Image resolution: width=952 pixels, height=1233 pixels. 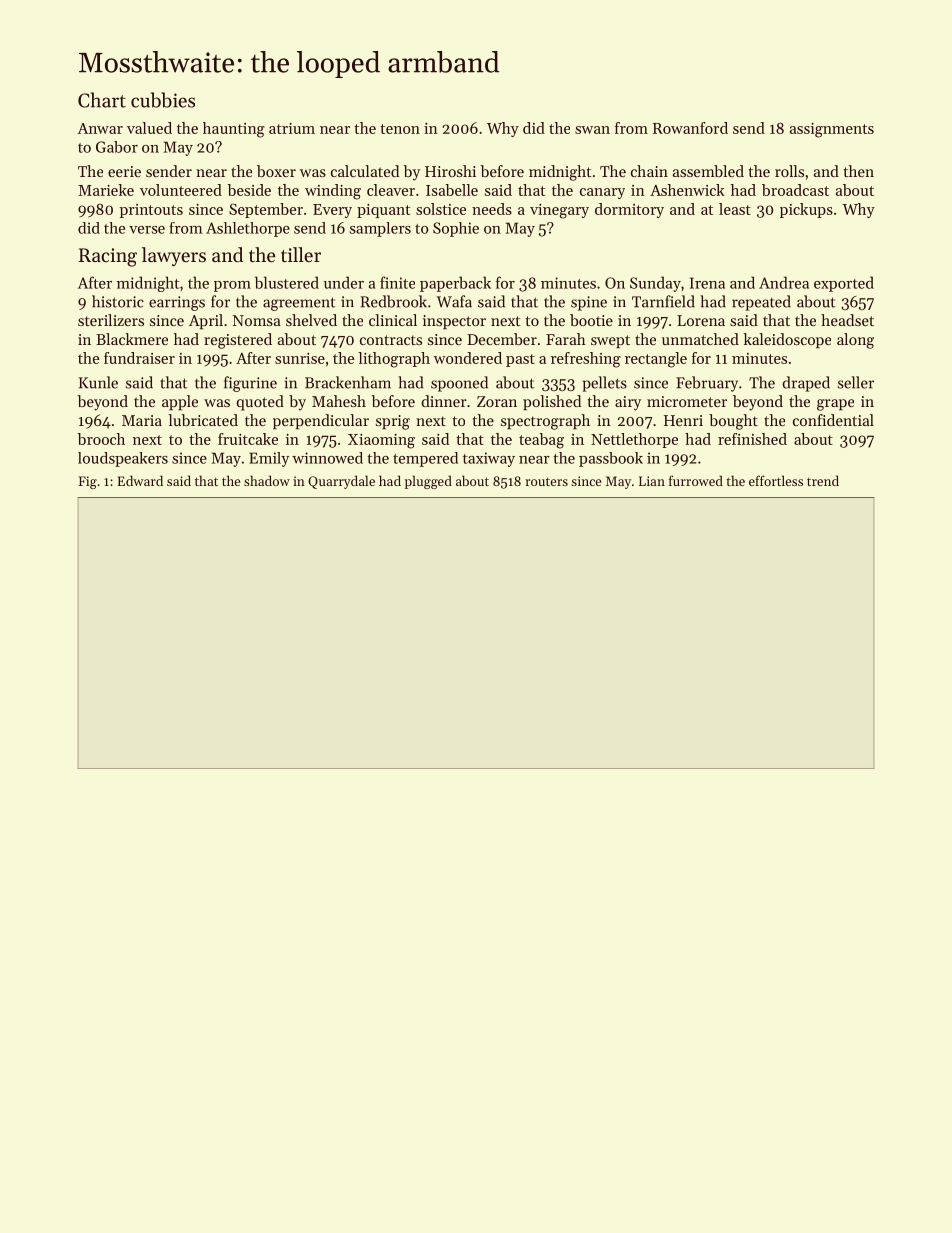 What do you see at coordinates (844, 284) in the document?
I see `exported` at bounding box center [844, 284].
